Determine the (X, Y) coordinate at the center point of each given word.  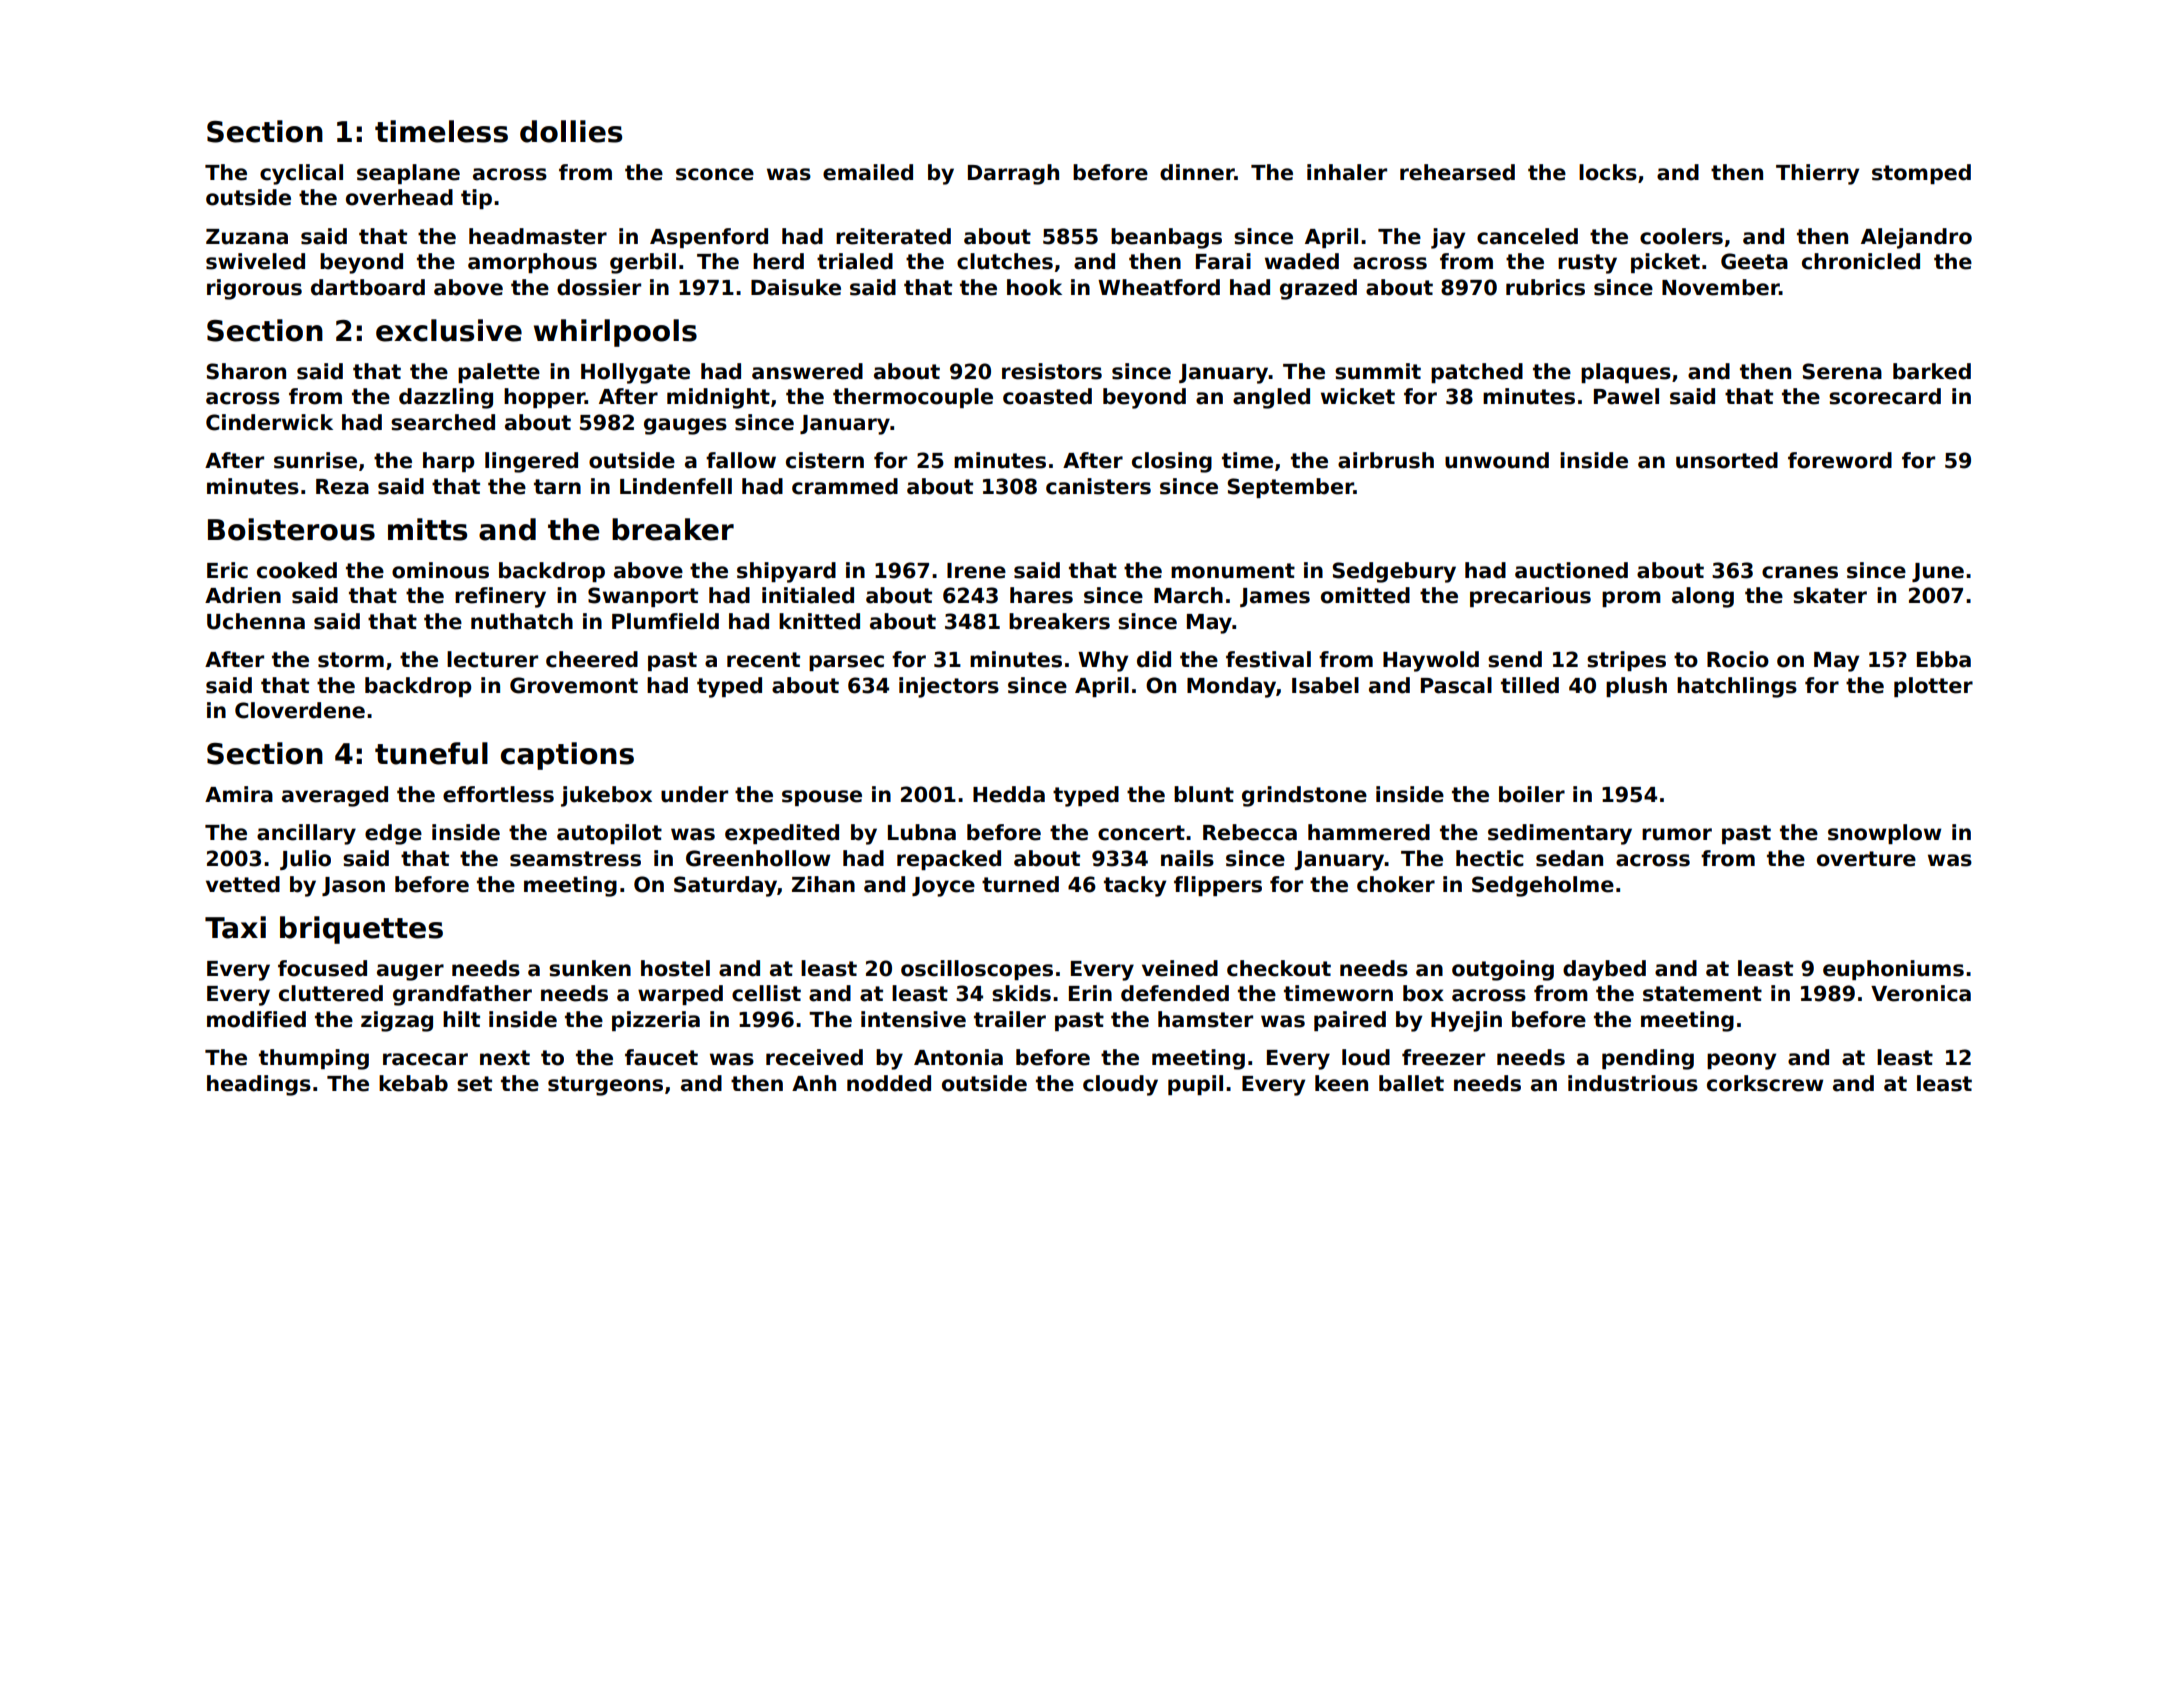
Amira (239, 794)
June (1938, 572)
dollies (571, 131)
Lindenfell (676, 486)
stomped (1921, 174)
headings (259, 1085)
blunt (1204, 794)
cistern (825, 460)
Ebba (1944, 659)
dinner (1197, 172)
